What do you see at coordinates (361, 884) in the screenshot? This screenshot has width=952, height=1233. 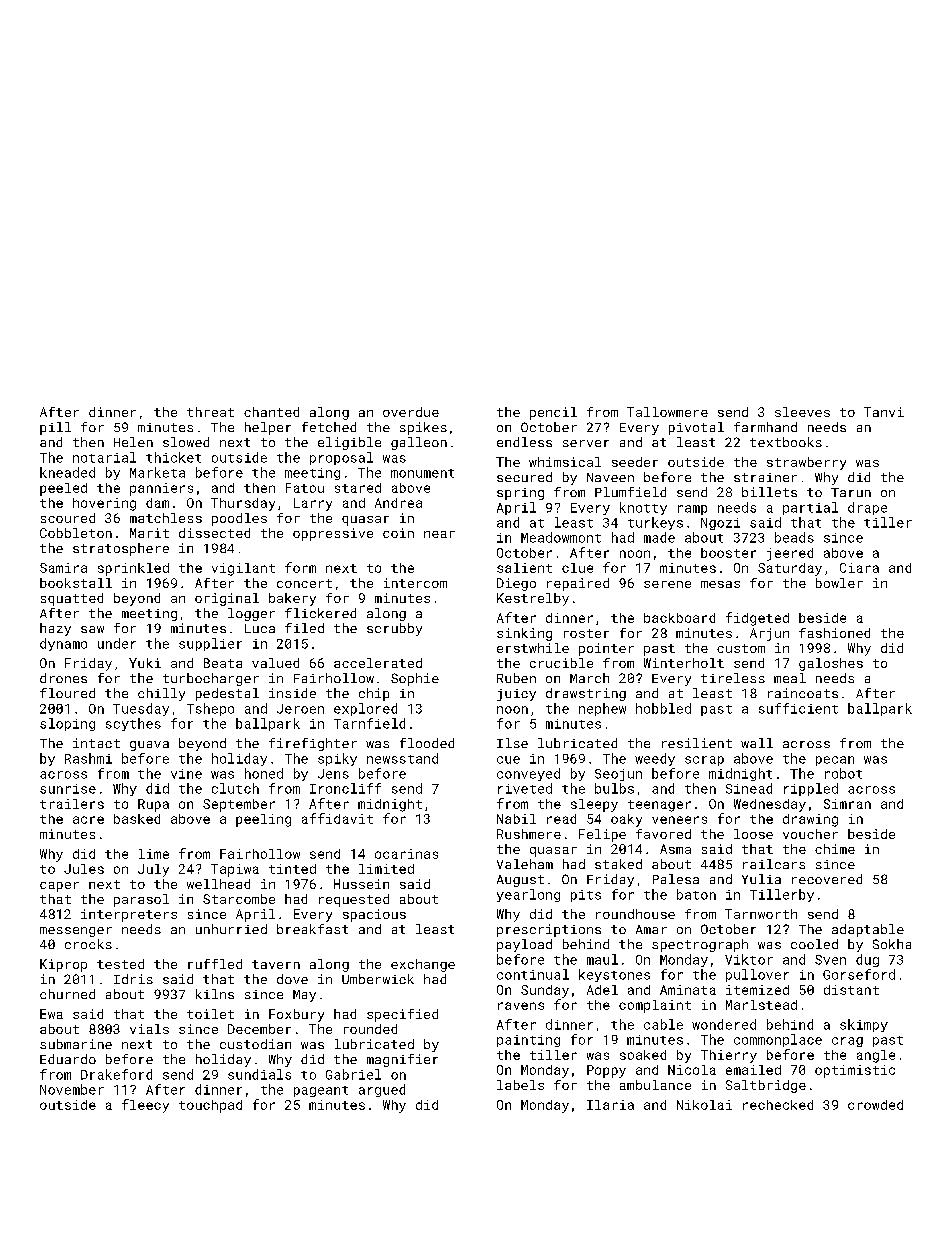 I see `Hussein` at bounding box center [361, 884].
